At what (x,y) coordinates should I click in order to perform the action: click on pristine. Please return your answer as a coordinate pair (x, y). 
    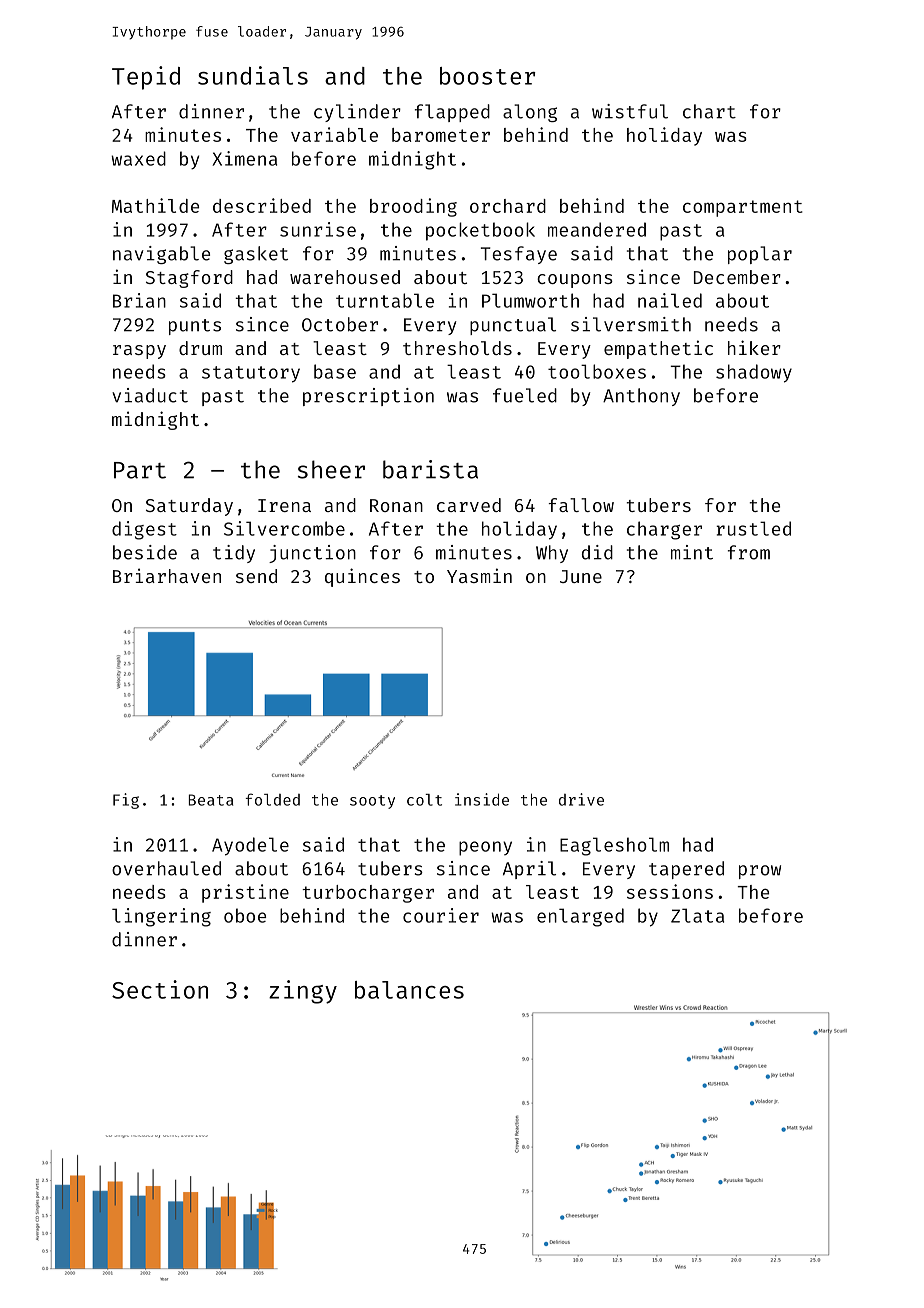
    Looking at the image, I should click on (245, 893).
